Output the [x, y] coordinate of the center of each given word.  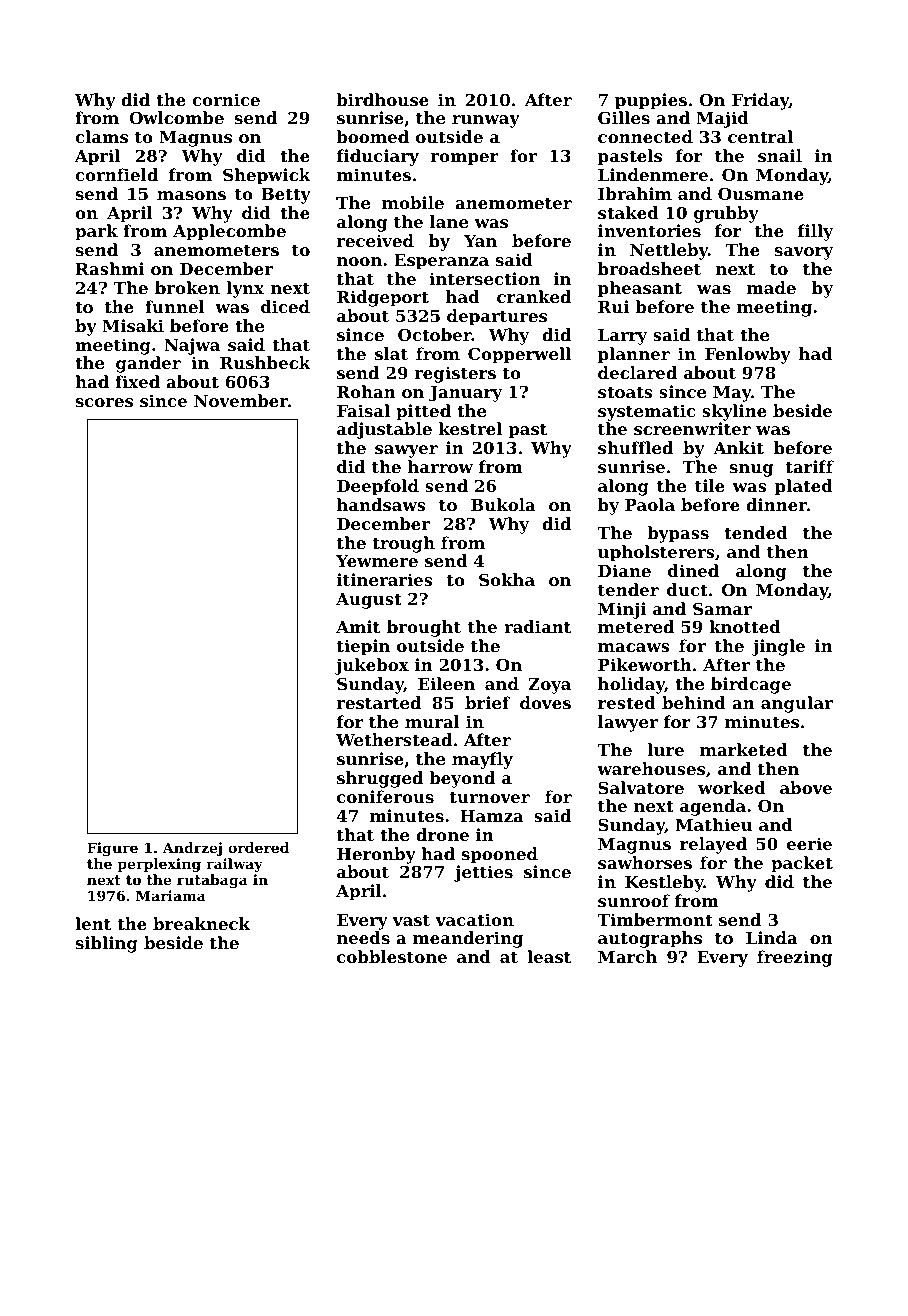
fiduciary [378, 157]
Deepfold [378, 487]
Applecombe [229, 232]
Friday [760, 101]
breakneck [201, 923]
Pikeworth [645, 664]
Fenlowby [748, 355]
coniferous [385, 796]
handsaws [381, 504]
